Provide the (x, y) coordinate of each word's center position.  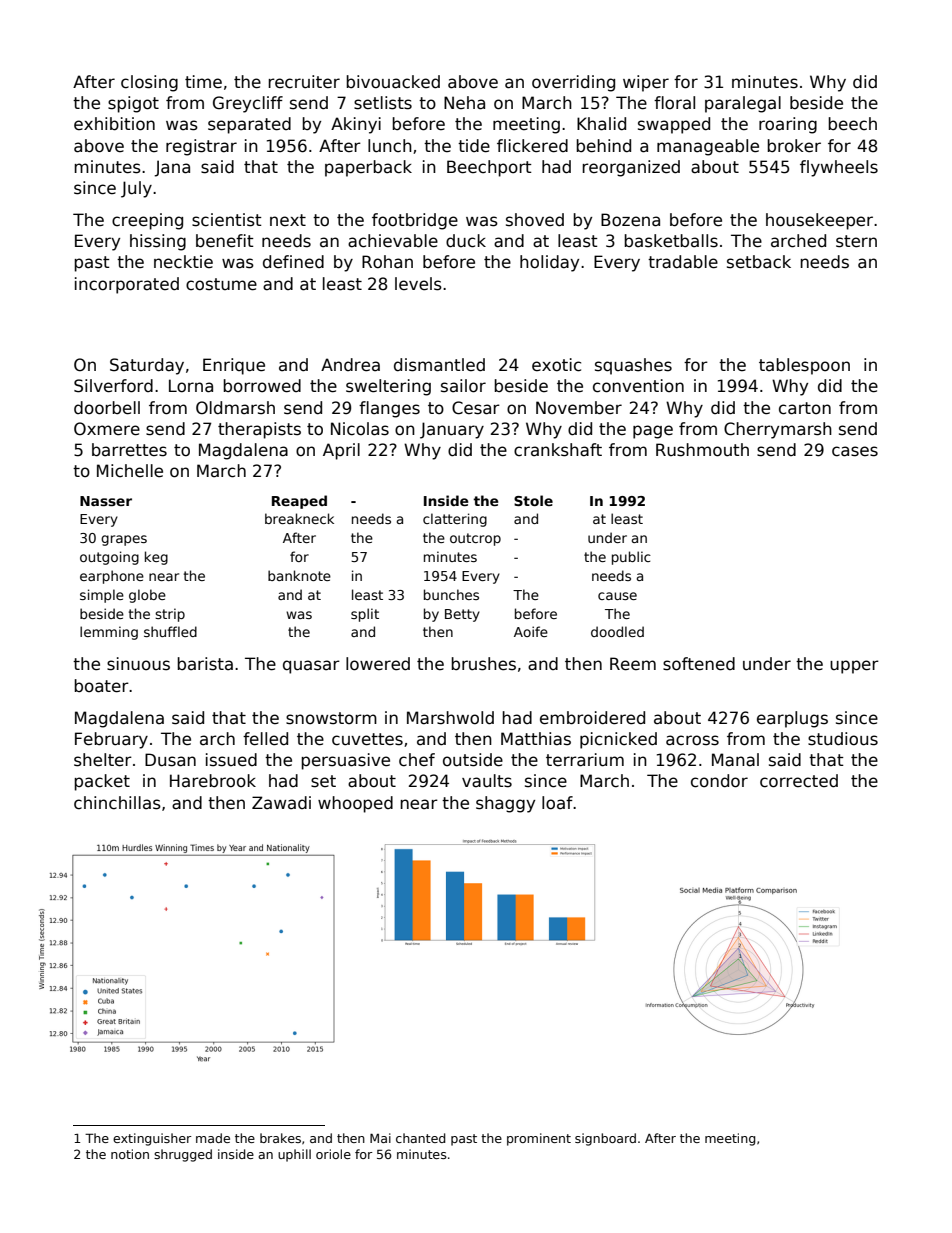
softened (699, 664)
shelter (103, 760)
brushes (483, 664)
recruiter (304, 82)
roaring (788, 125)
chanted (420, 1138)
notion (130, 1154)
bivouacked (393, 82)
